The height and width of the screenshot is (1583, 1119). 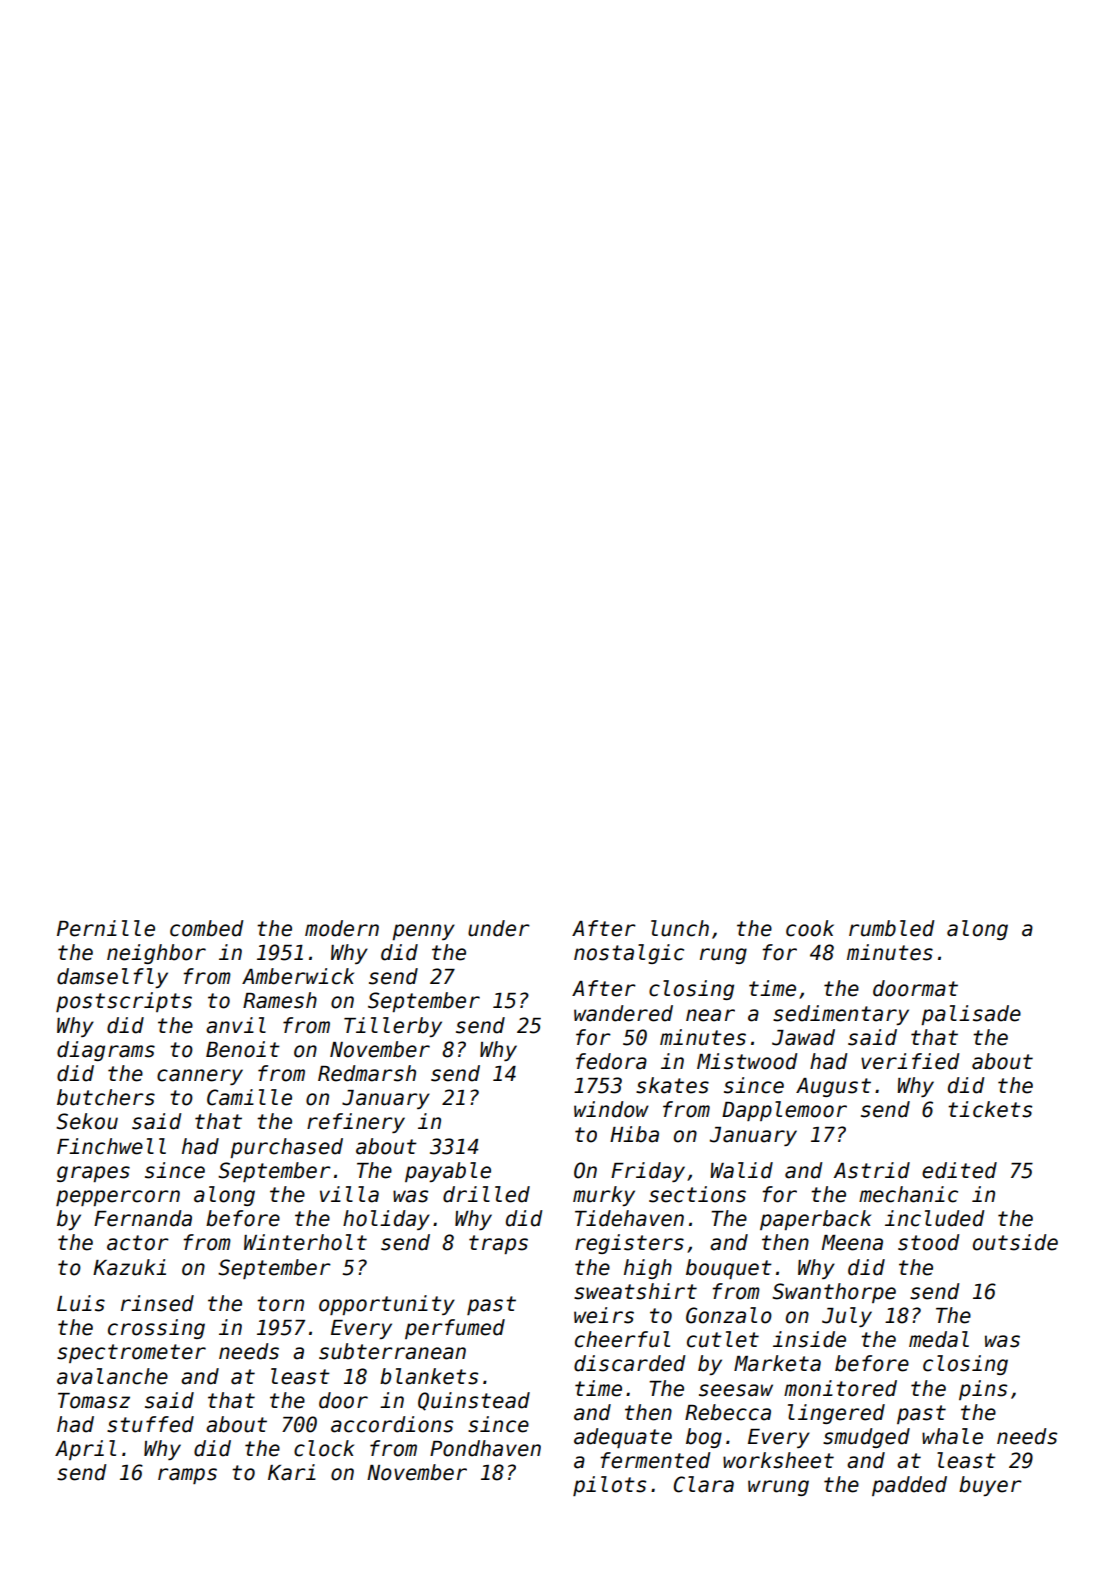 What do you see at coordinates (423, 932) in the screenshot?
I see `penny` at bounding box center [423, 932].
